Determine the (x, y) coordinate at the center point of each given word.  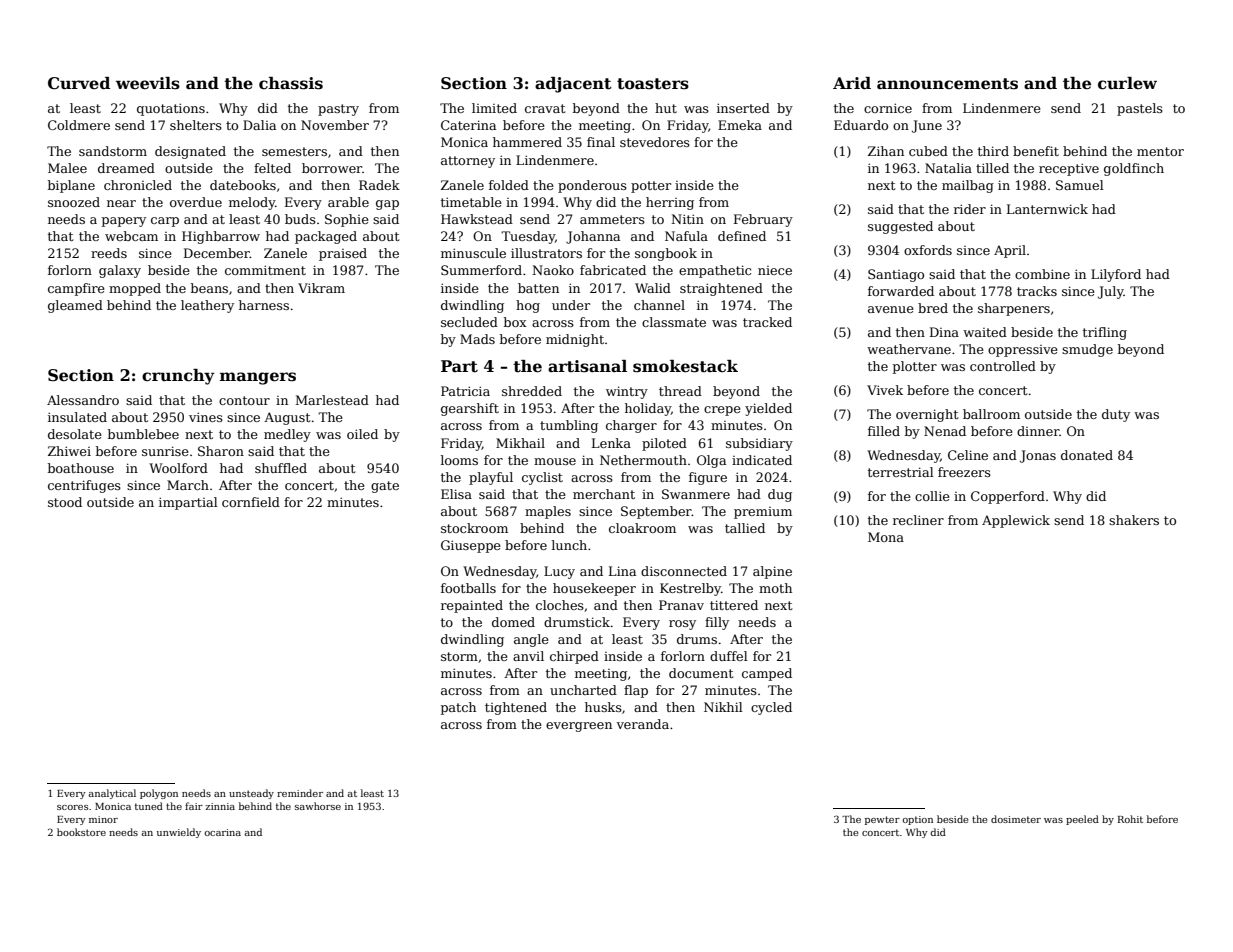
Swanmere (696, 494)
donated (1087, 455)
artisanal (587, 366)
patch (458, 708)
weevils (148, 83)
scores (72, 807)
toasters (653, 84)
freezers (964, 472)
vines (206, 417)
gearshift (470, 409)
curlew (1127, 83)
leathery (207, 306)
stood (65, 502)
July (1111, 292)
